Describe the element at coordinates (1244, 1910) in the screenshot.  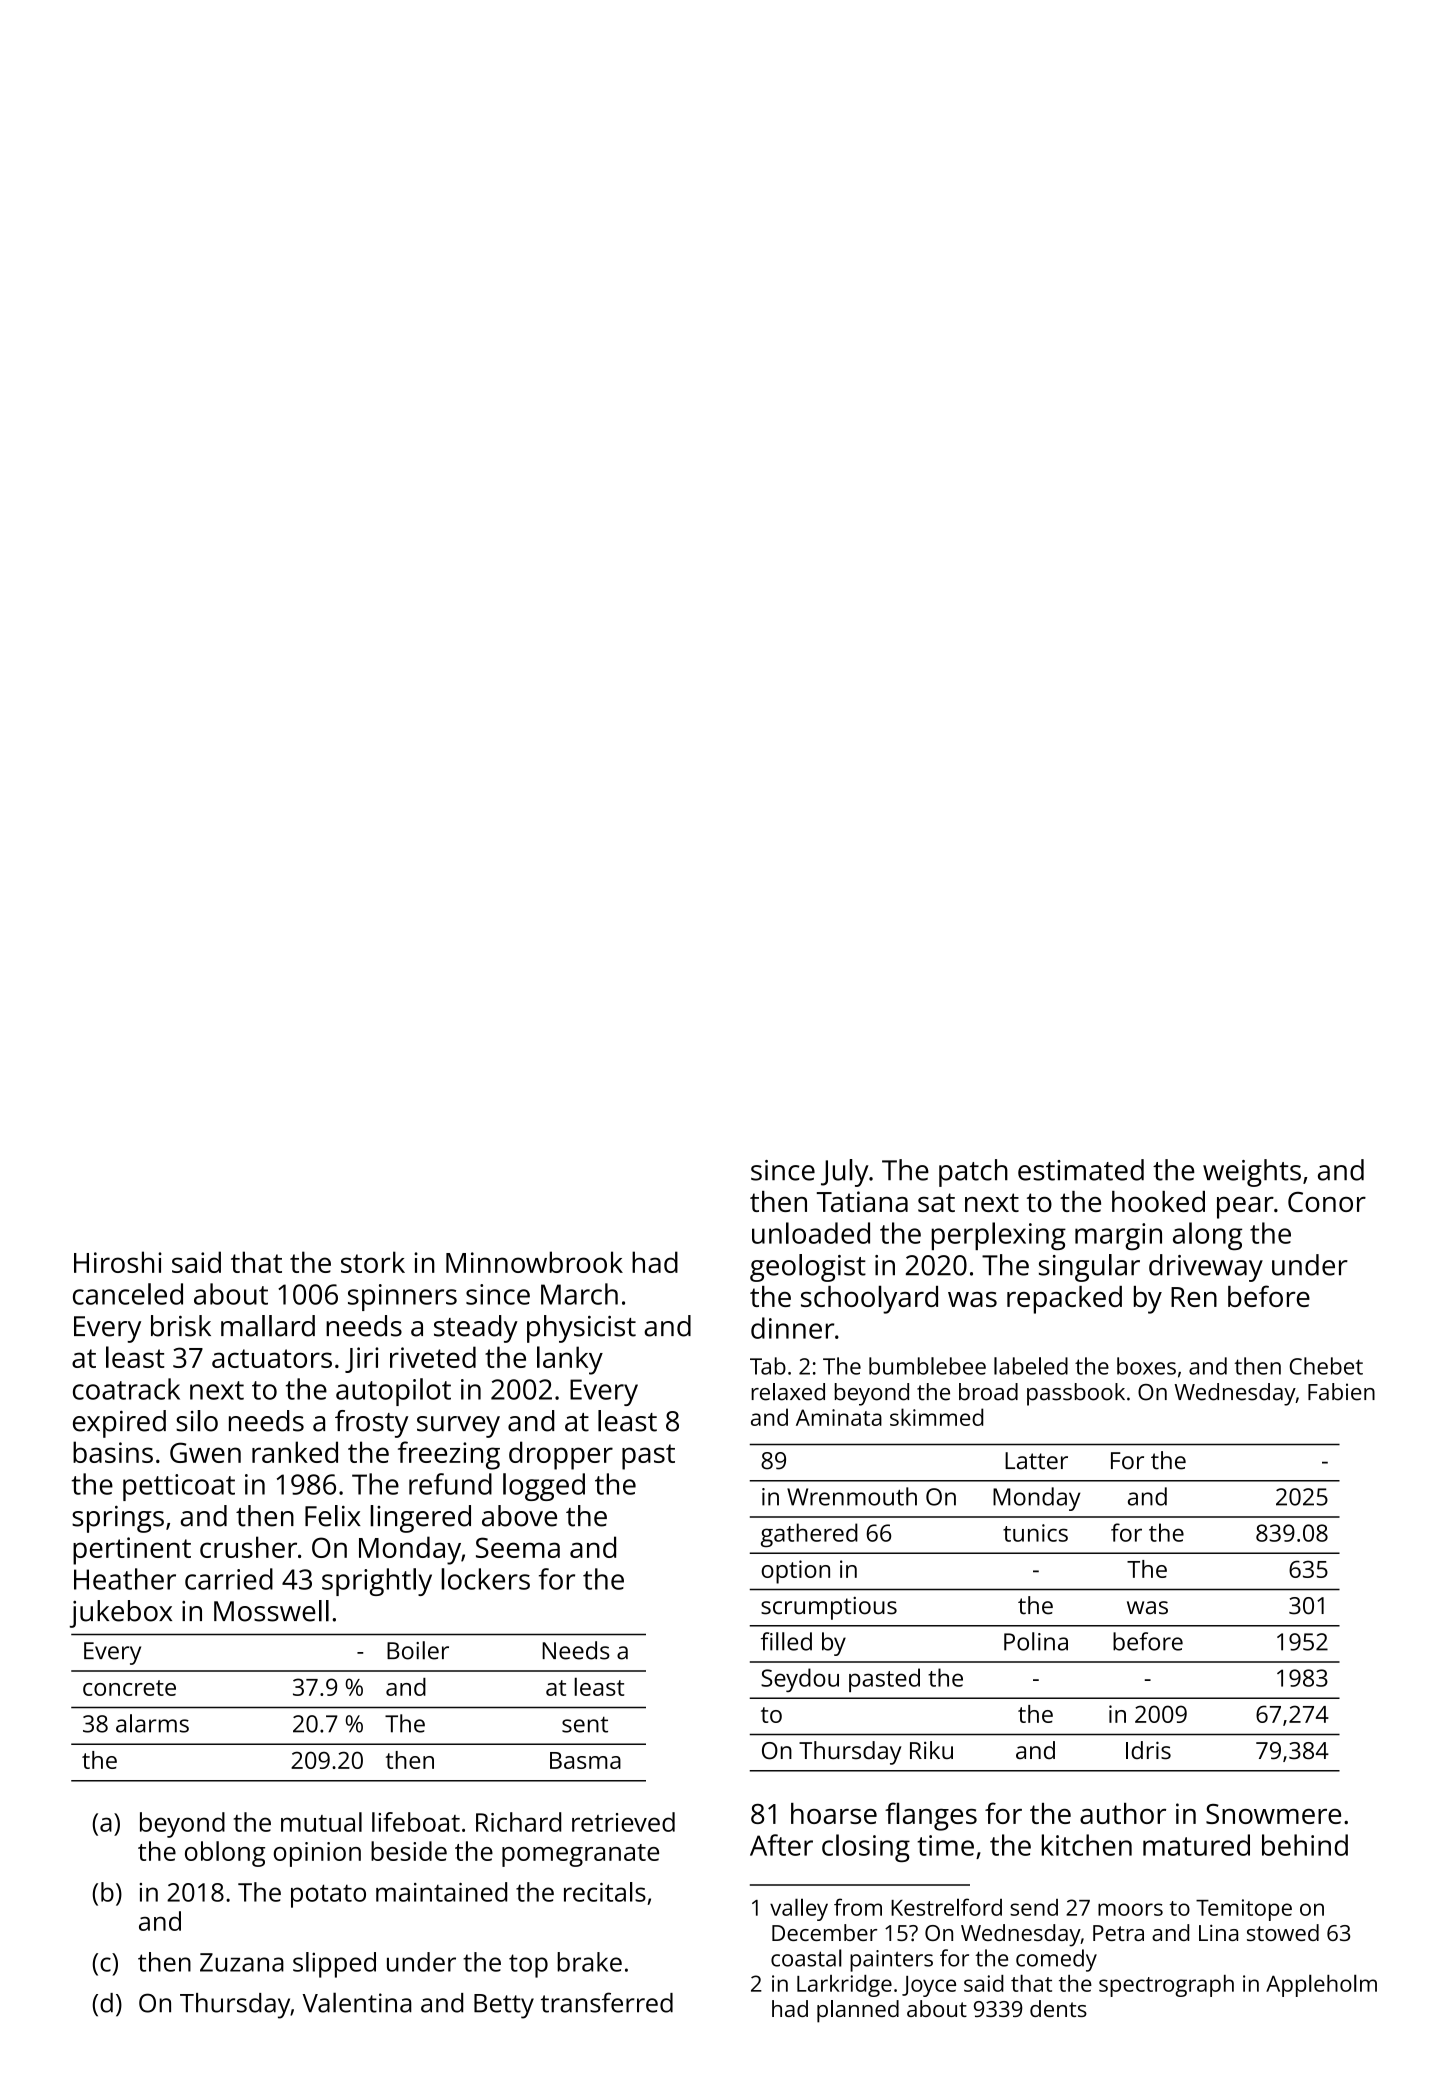
I see `Temitope` at that location.
